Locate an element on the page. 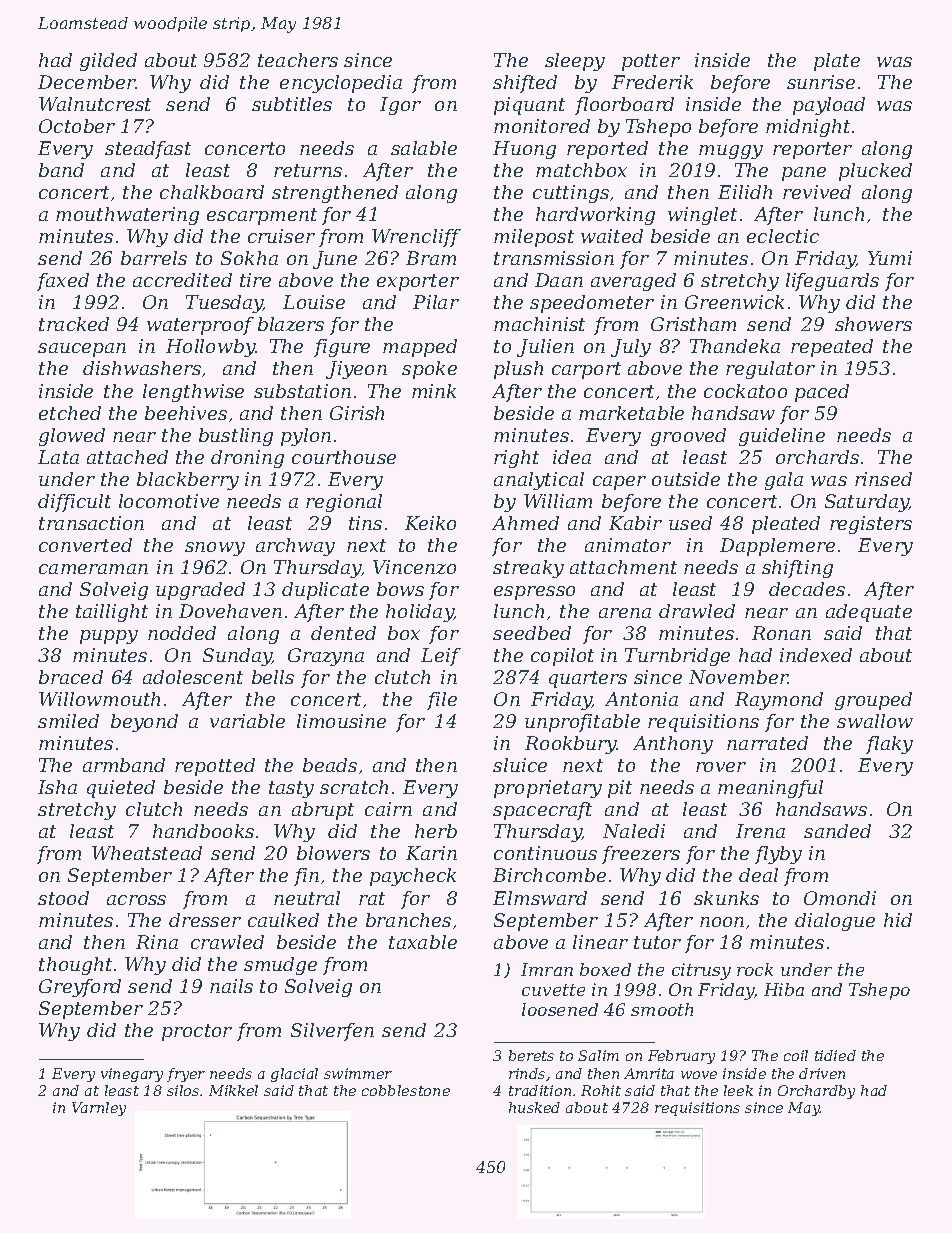 Image resolution: width=952 pixels, height=1233 pixels. Frederik is located at coordinates (652, 82).
